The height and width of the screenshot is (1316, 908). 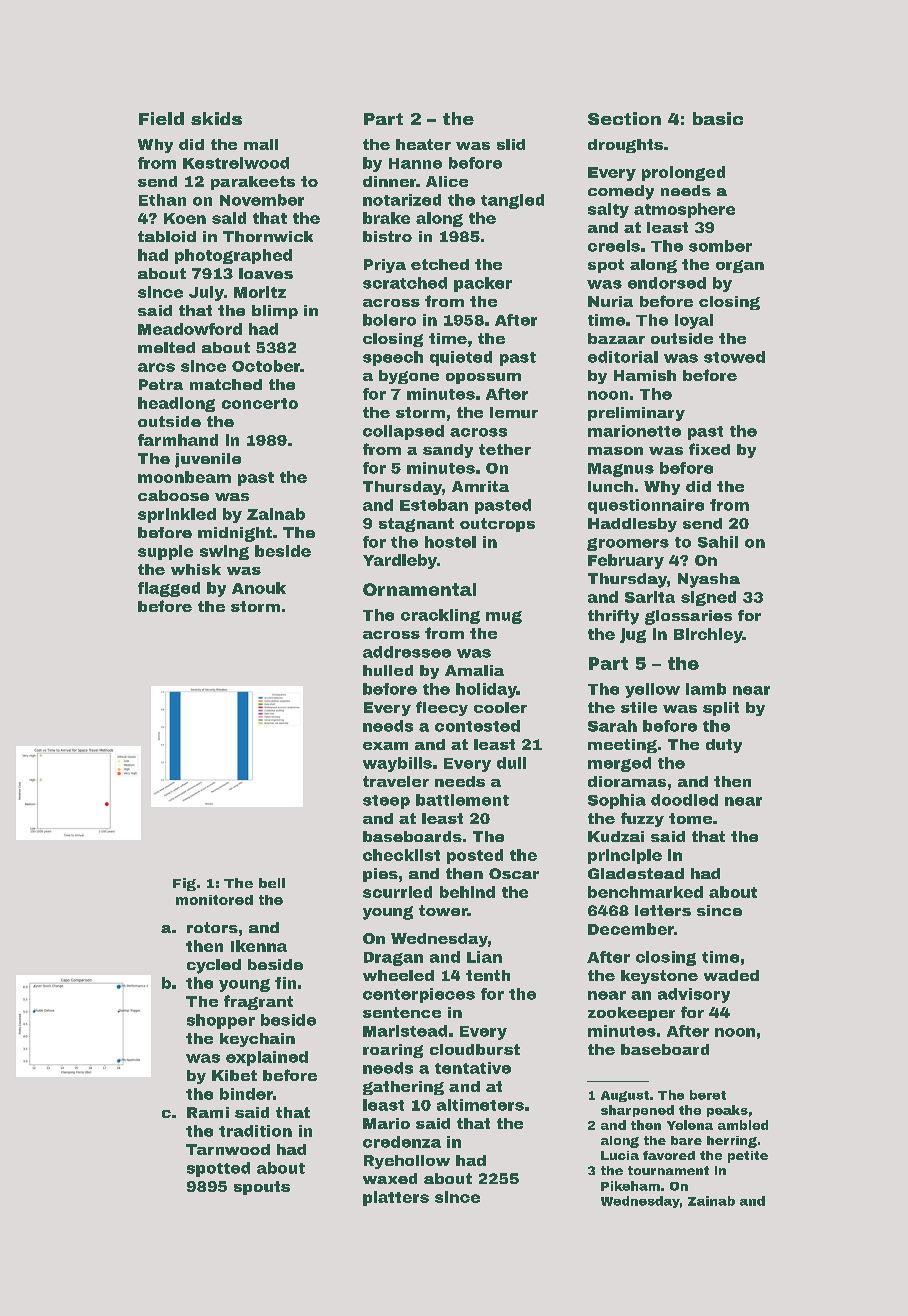 I want to click on Ethan, so click(x=162, y=200).
